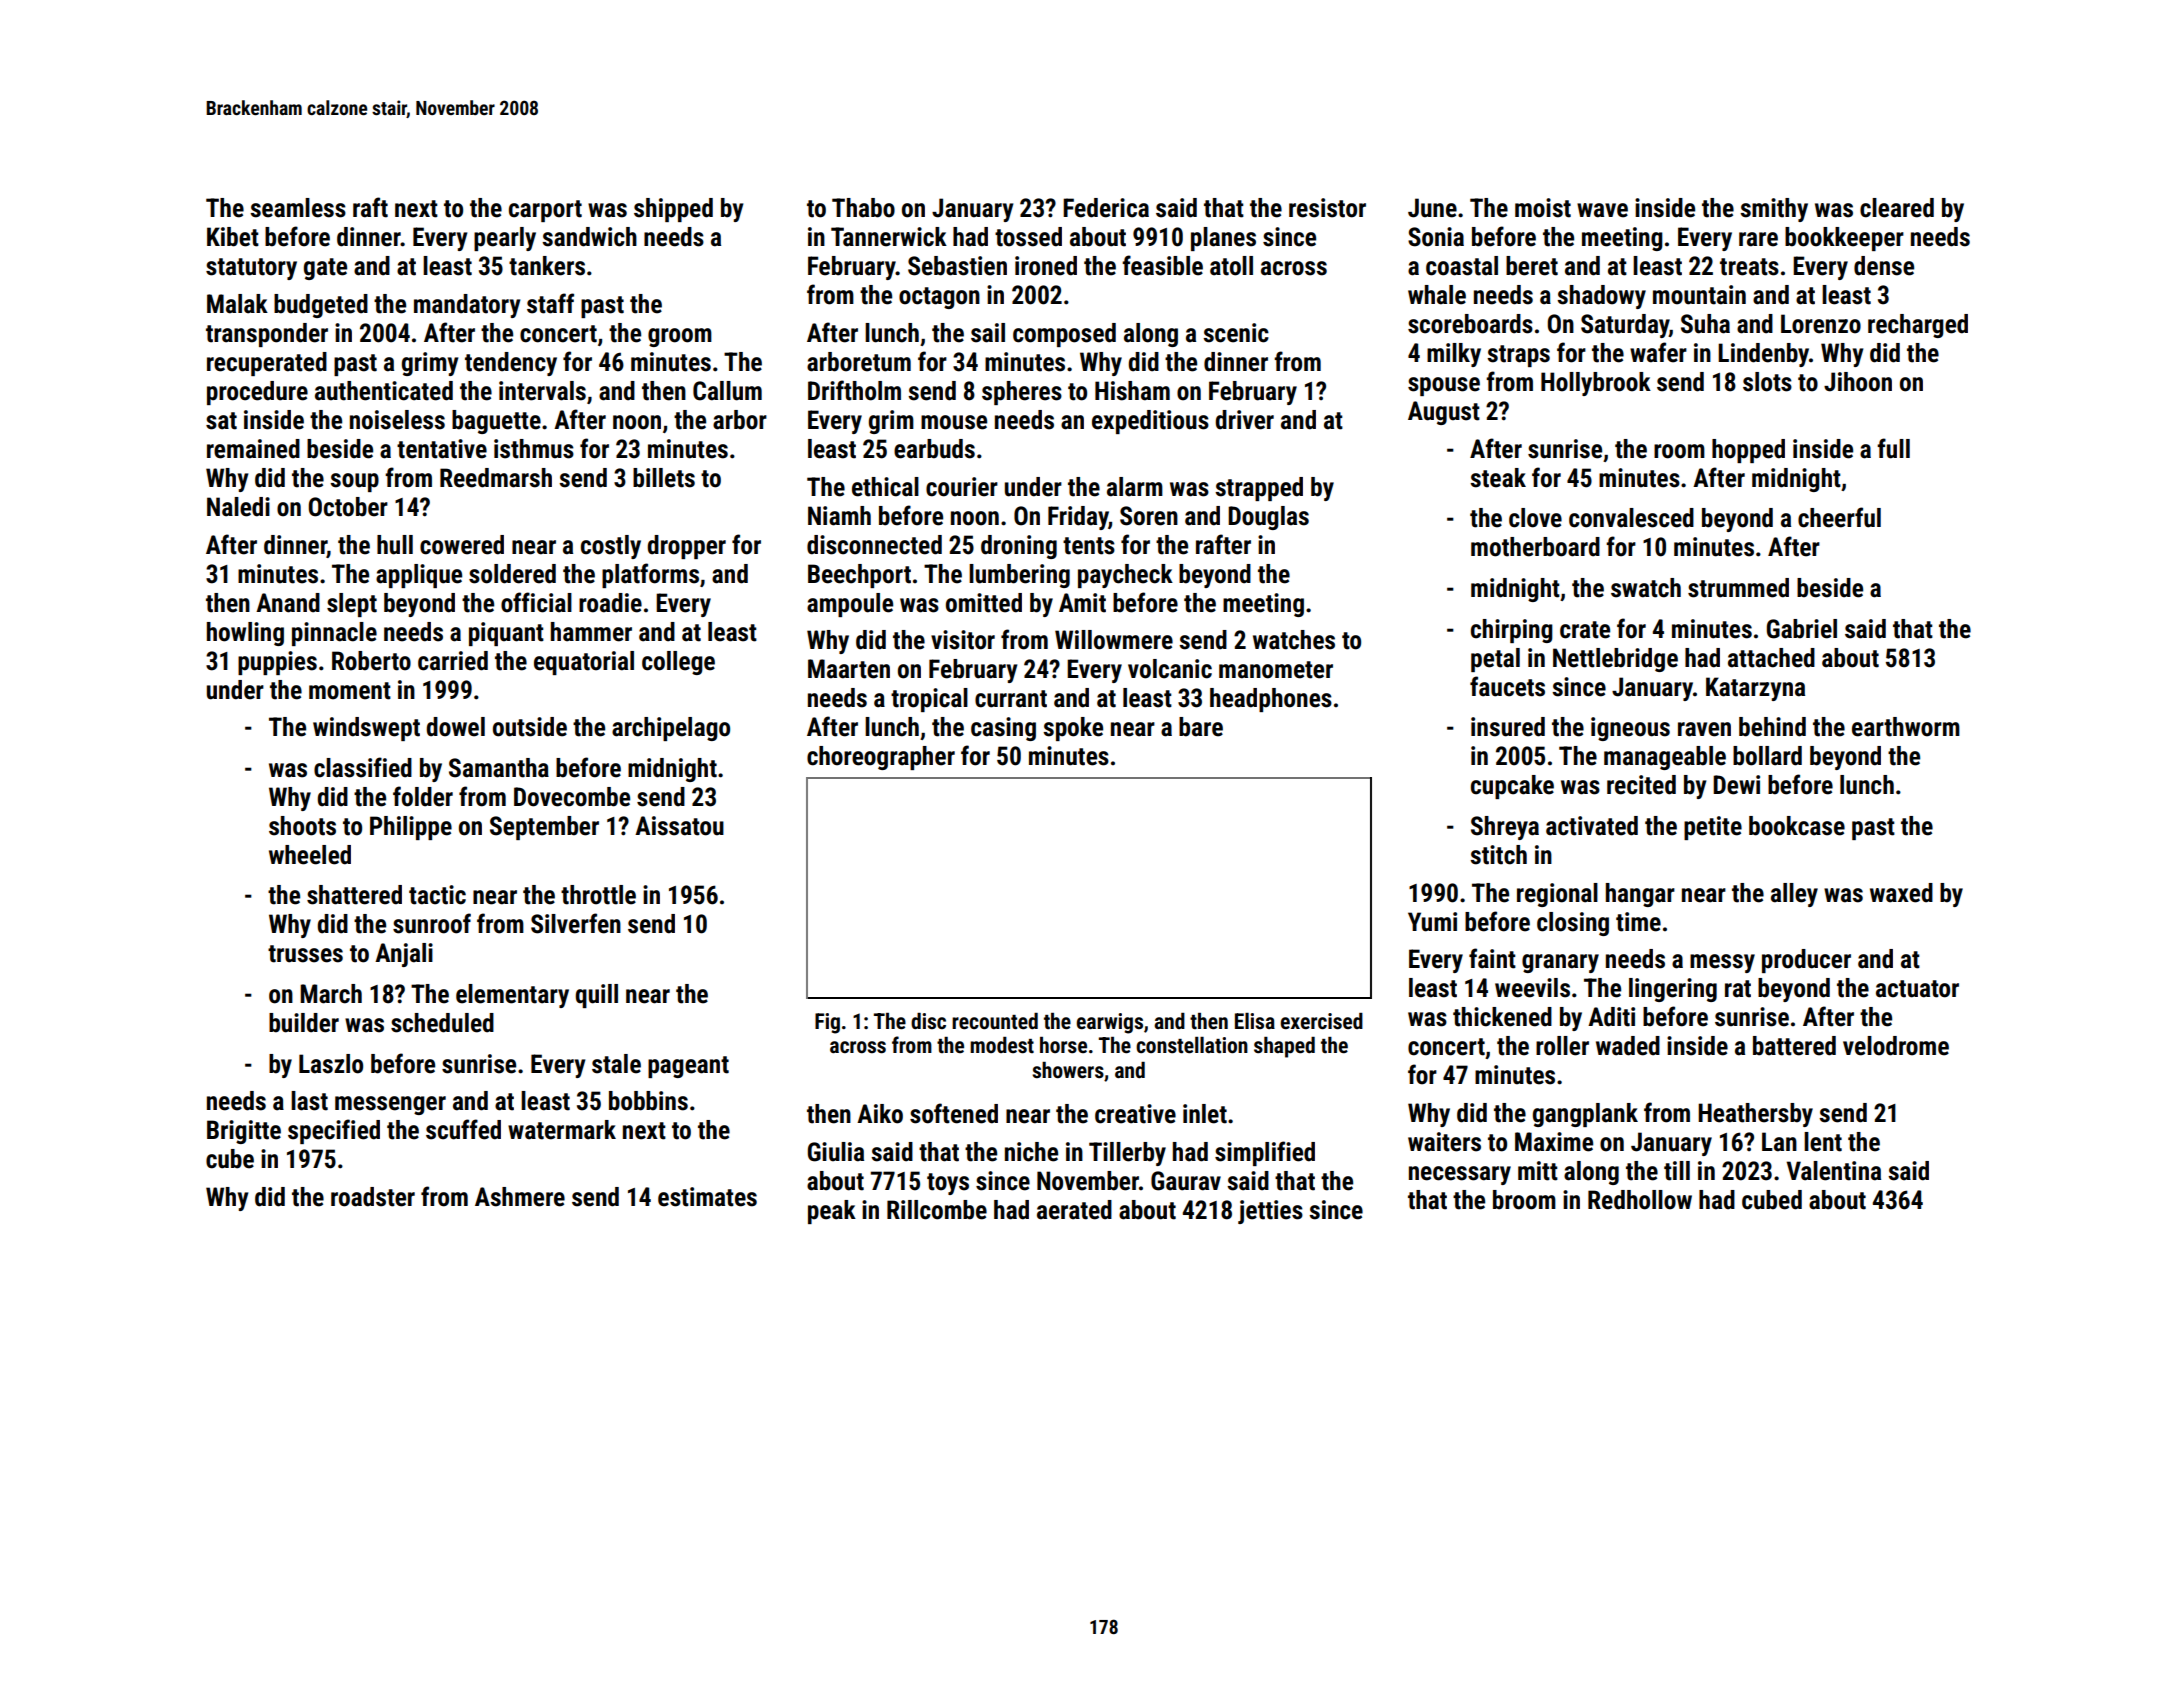 Image resolution: width=2178 pixels, height=1683 pixels. I want to click on simplified, so click(1265, 1153).
